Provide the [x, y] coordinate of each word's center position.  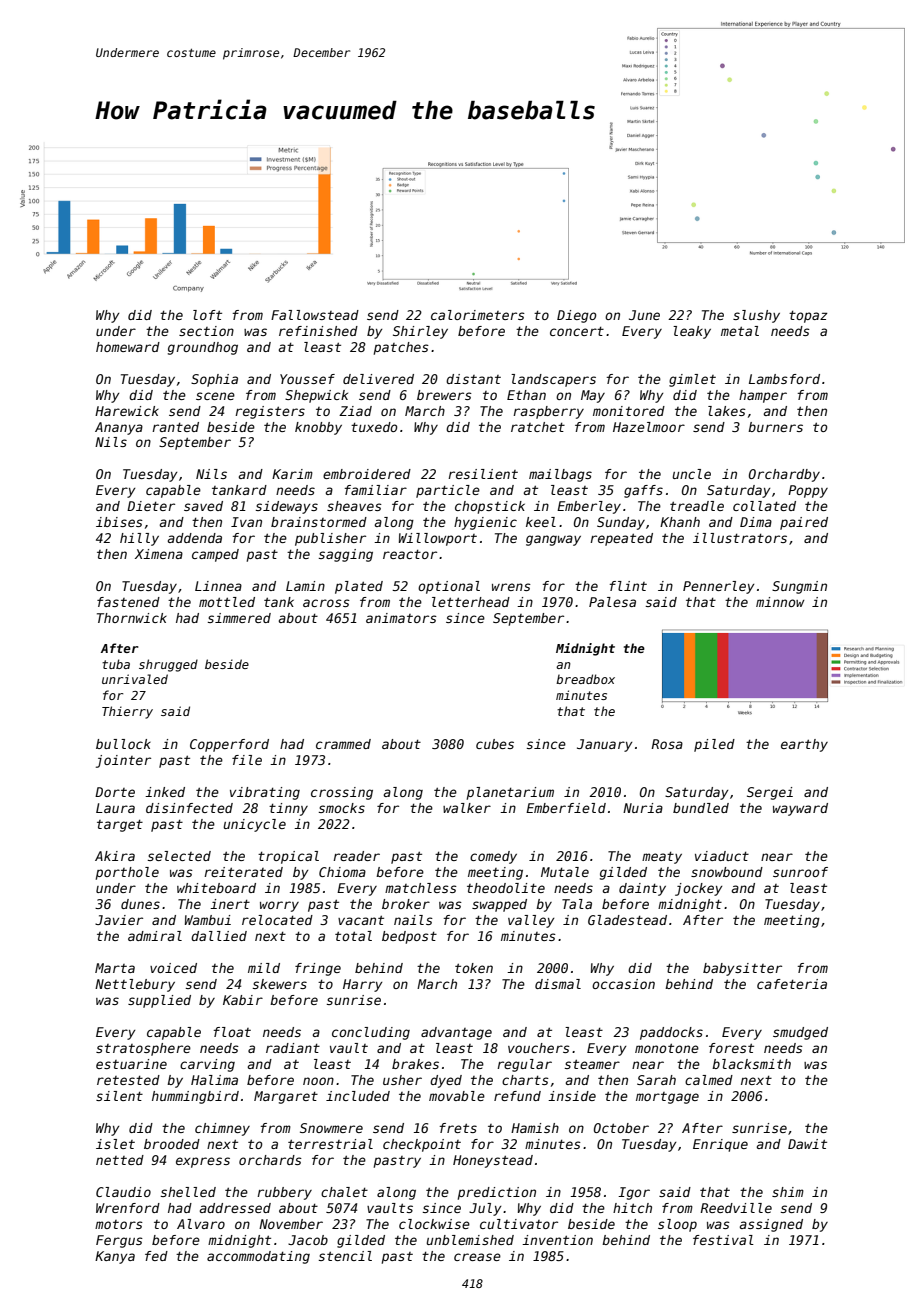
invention [557, 1240]
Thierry [127, 712]
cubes [495, 744]
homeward [128, 347]
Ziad [355, 411]
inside [572, 1096]
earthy [804, 745]
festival [723, 1240]
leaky [692, 332]
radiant [293, 1048]
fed [156, 1256]
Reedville [736, 1208]
